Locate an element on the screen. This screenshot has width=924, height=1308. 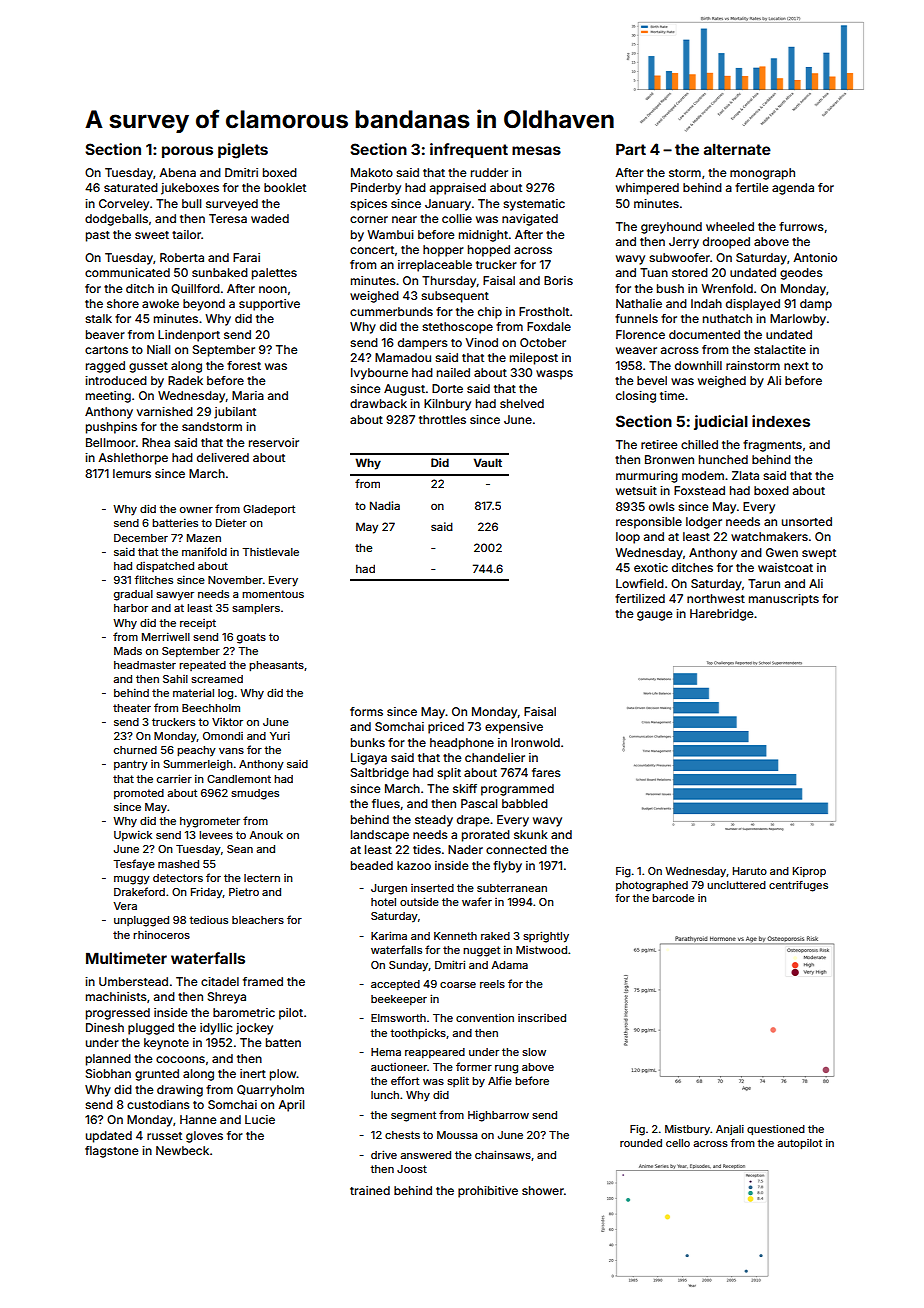
updated is located at coordinates (109, 1137).
